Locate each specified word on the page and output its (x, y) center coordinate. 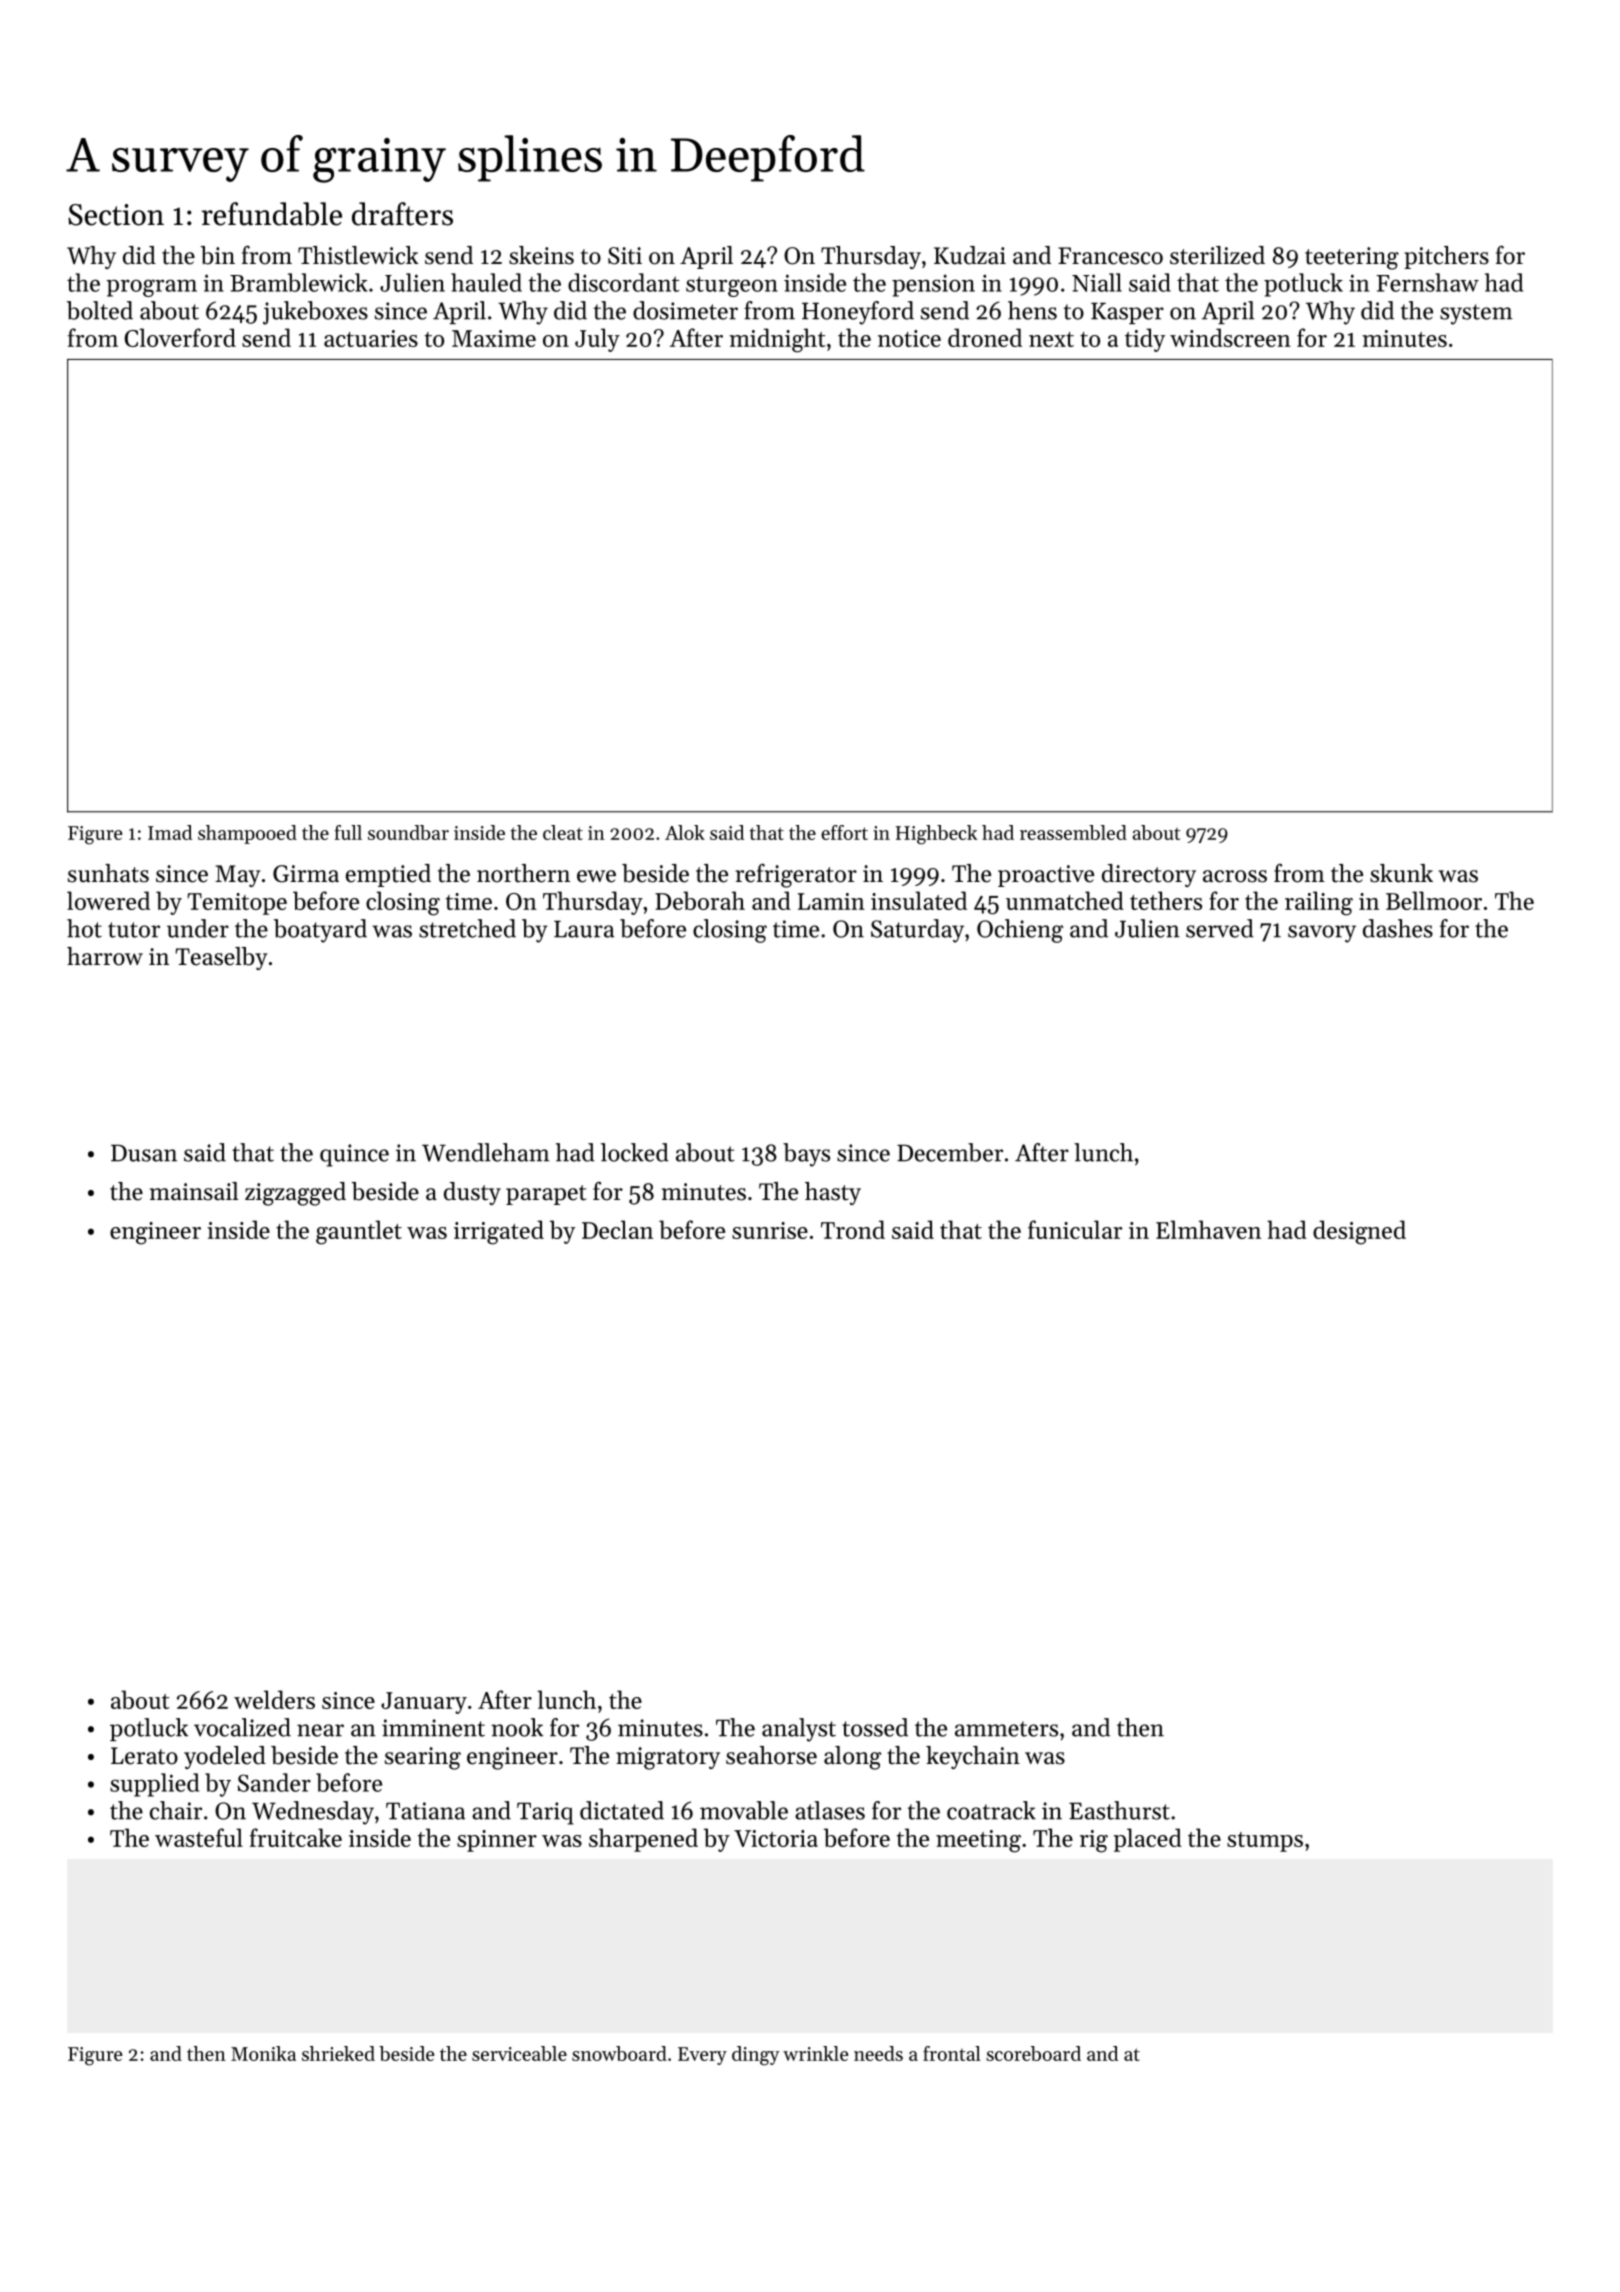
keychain (973, 1757)
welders (274, 1699)
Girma (306, 874)
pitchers (1446, 257)
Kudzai (970, 255)
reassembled (1073, 832)
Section (116, 215)
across (1235, 876)
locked (635, 1152)
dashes (1398, 928)
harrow (105, 956)
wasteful (199, 1837)
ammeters (1006, 1729)
